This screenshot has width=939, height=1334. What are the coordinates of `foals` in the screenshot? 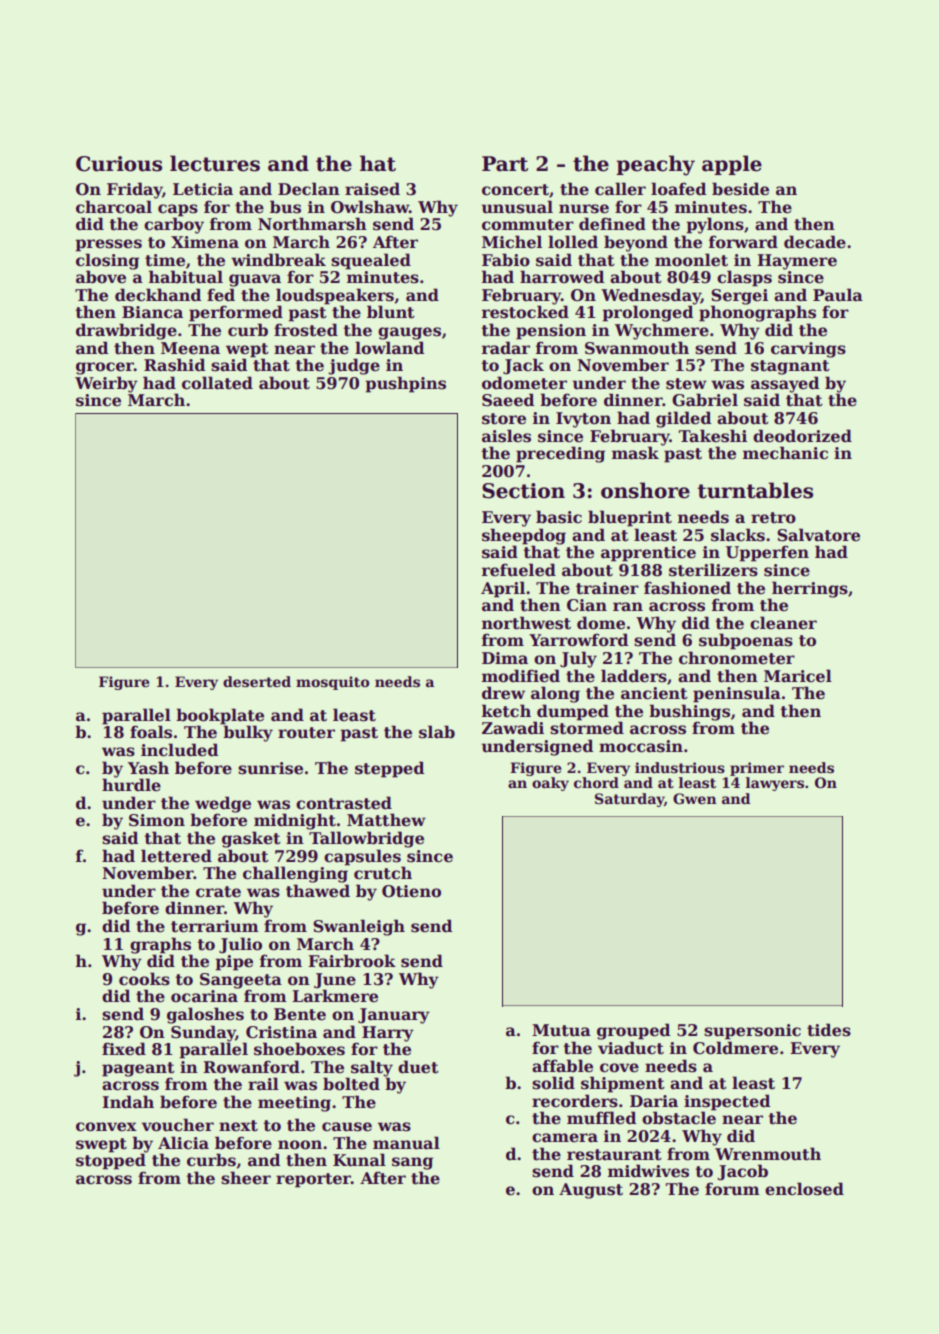 It's located at (151, 732).
